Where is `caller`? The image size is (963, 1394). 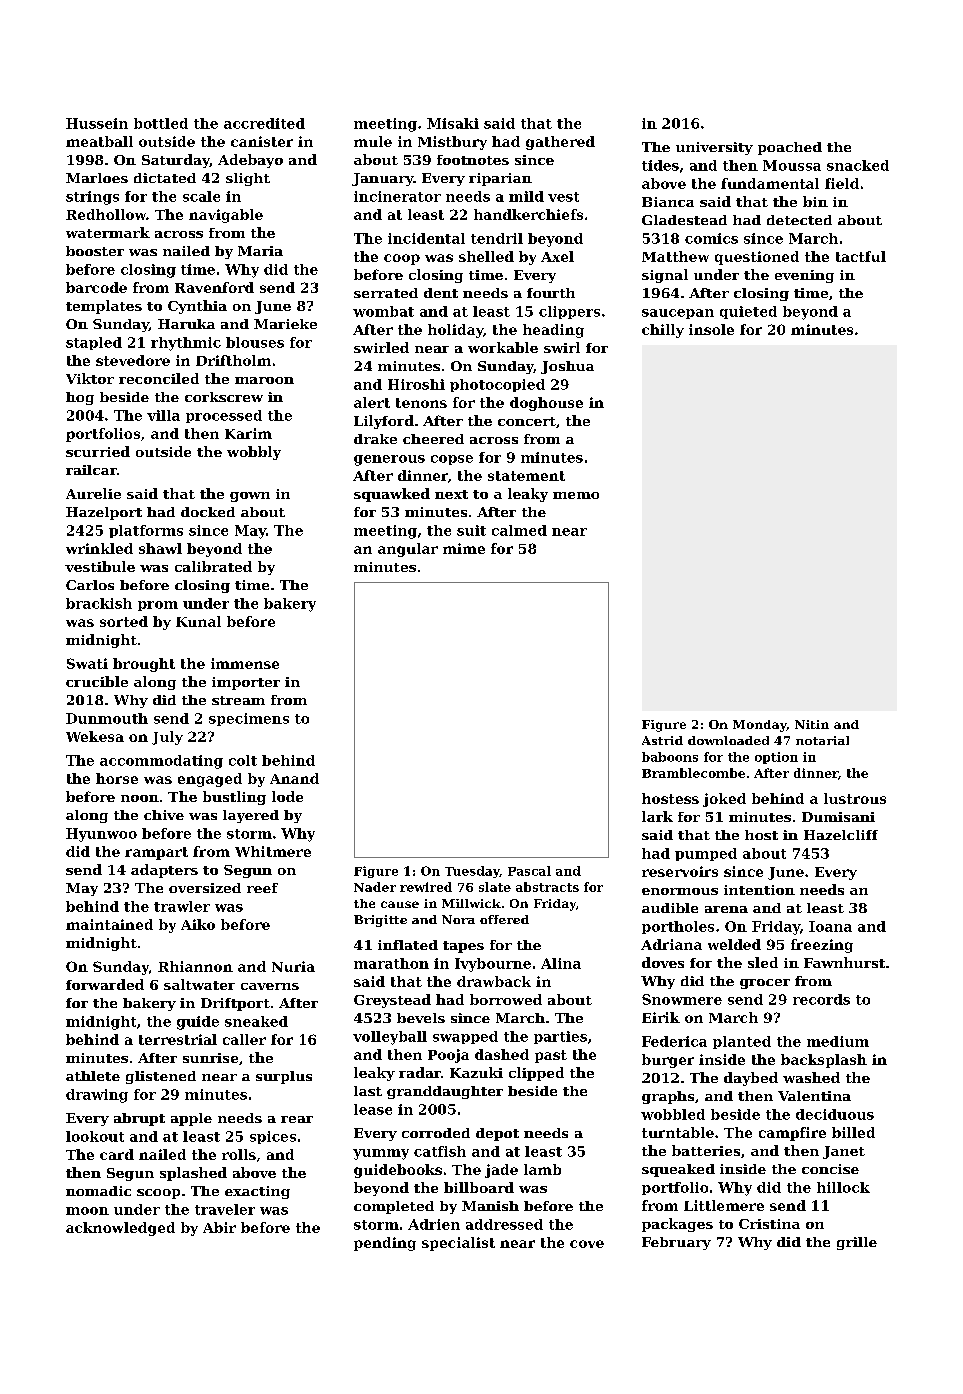 caller is located at coordinates (244, 1039).
